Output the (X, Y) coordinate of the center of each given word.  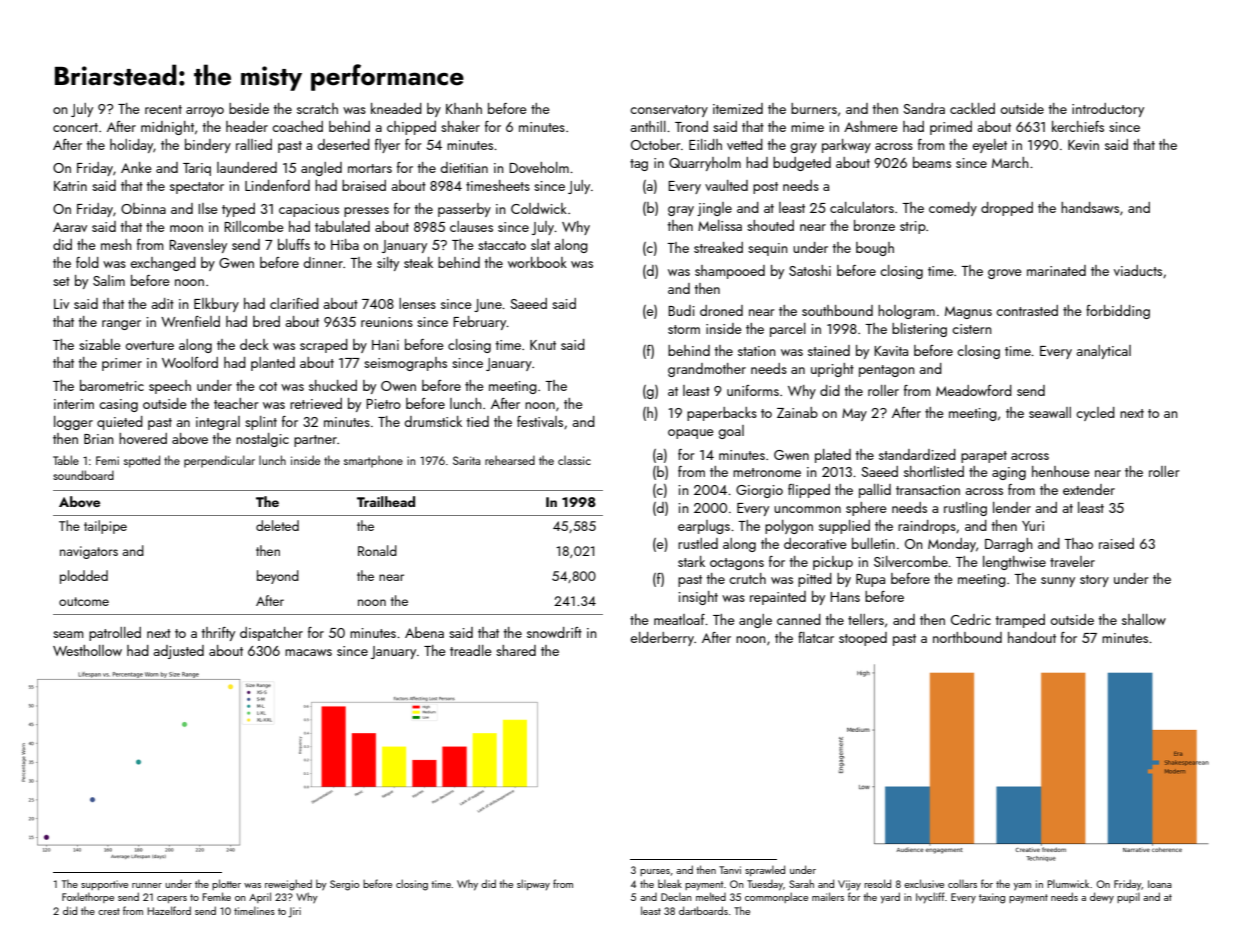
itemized (738, 108)
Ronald (377, 550)
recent (163, 109)
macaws (308, 652)
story (1094, 581)
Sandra (924, 108)
